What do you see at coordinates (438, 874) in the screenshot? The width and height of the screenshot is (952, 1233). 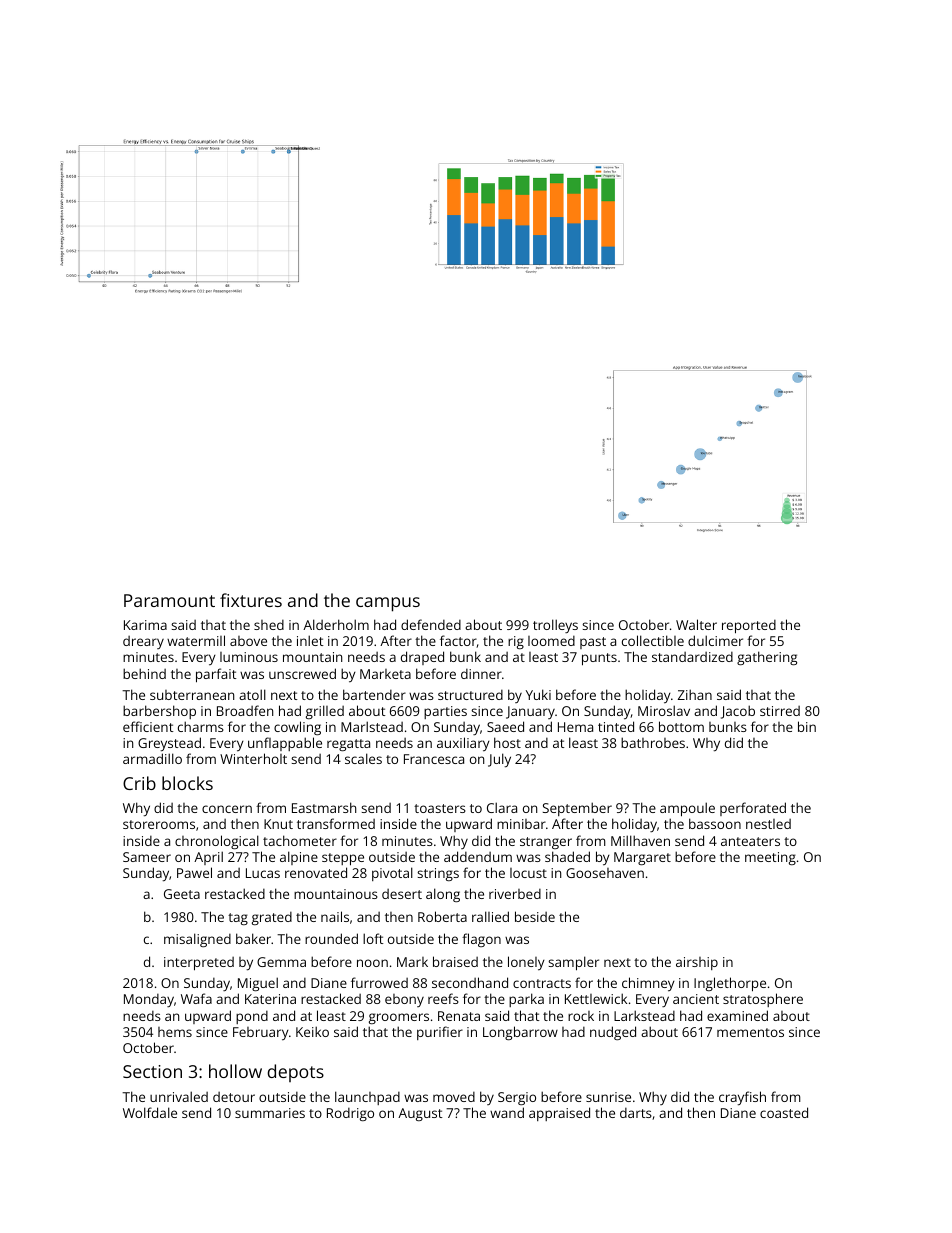 I see `strings` at bounding box center [438, 874].
